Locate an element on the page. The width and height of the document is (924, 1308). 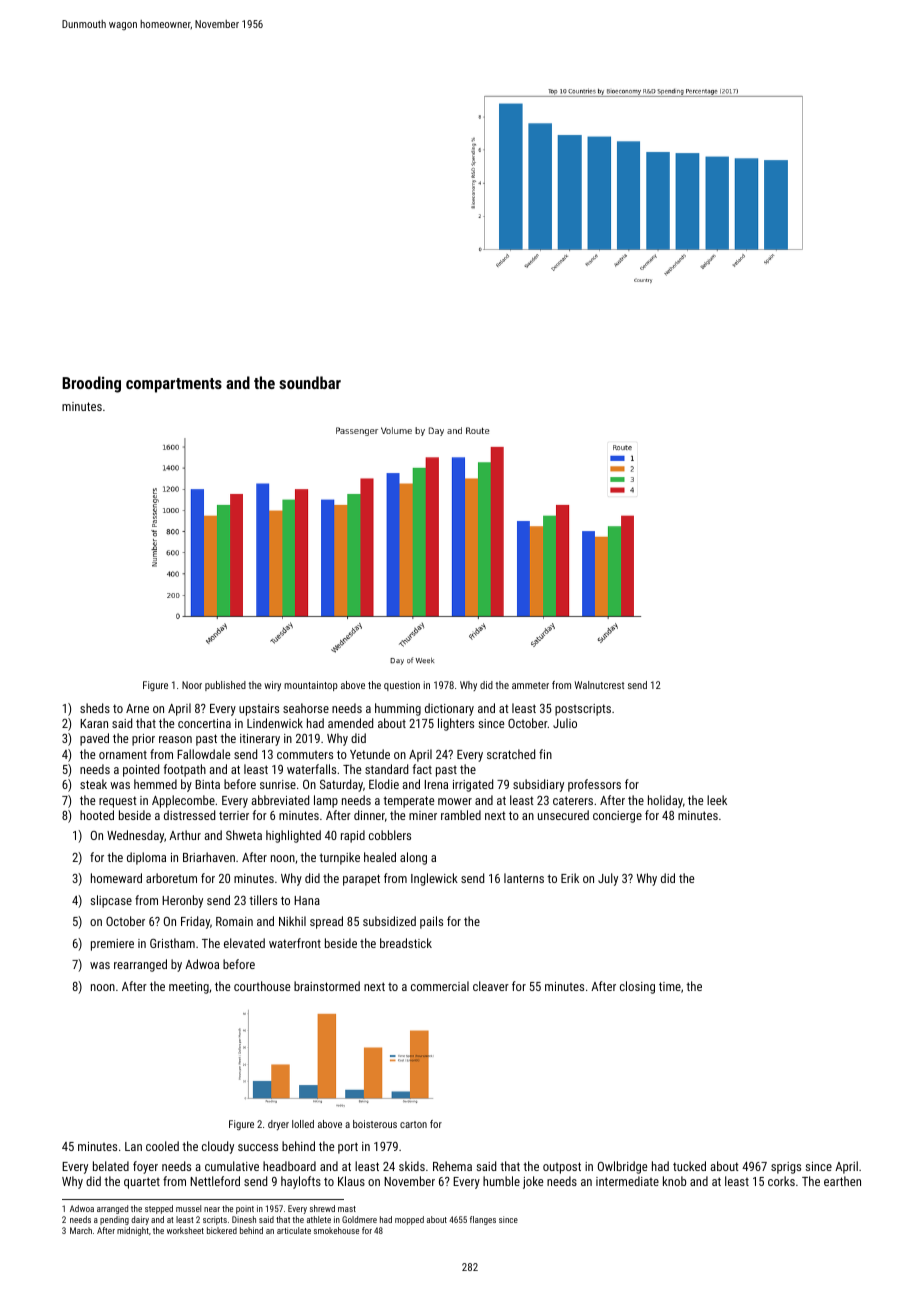
compartments is located at coordinates (174, 385).
